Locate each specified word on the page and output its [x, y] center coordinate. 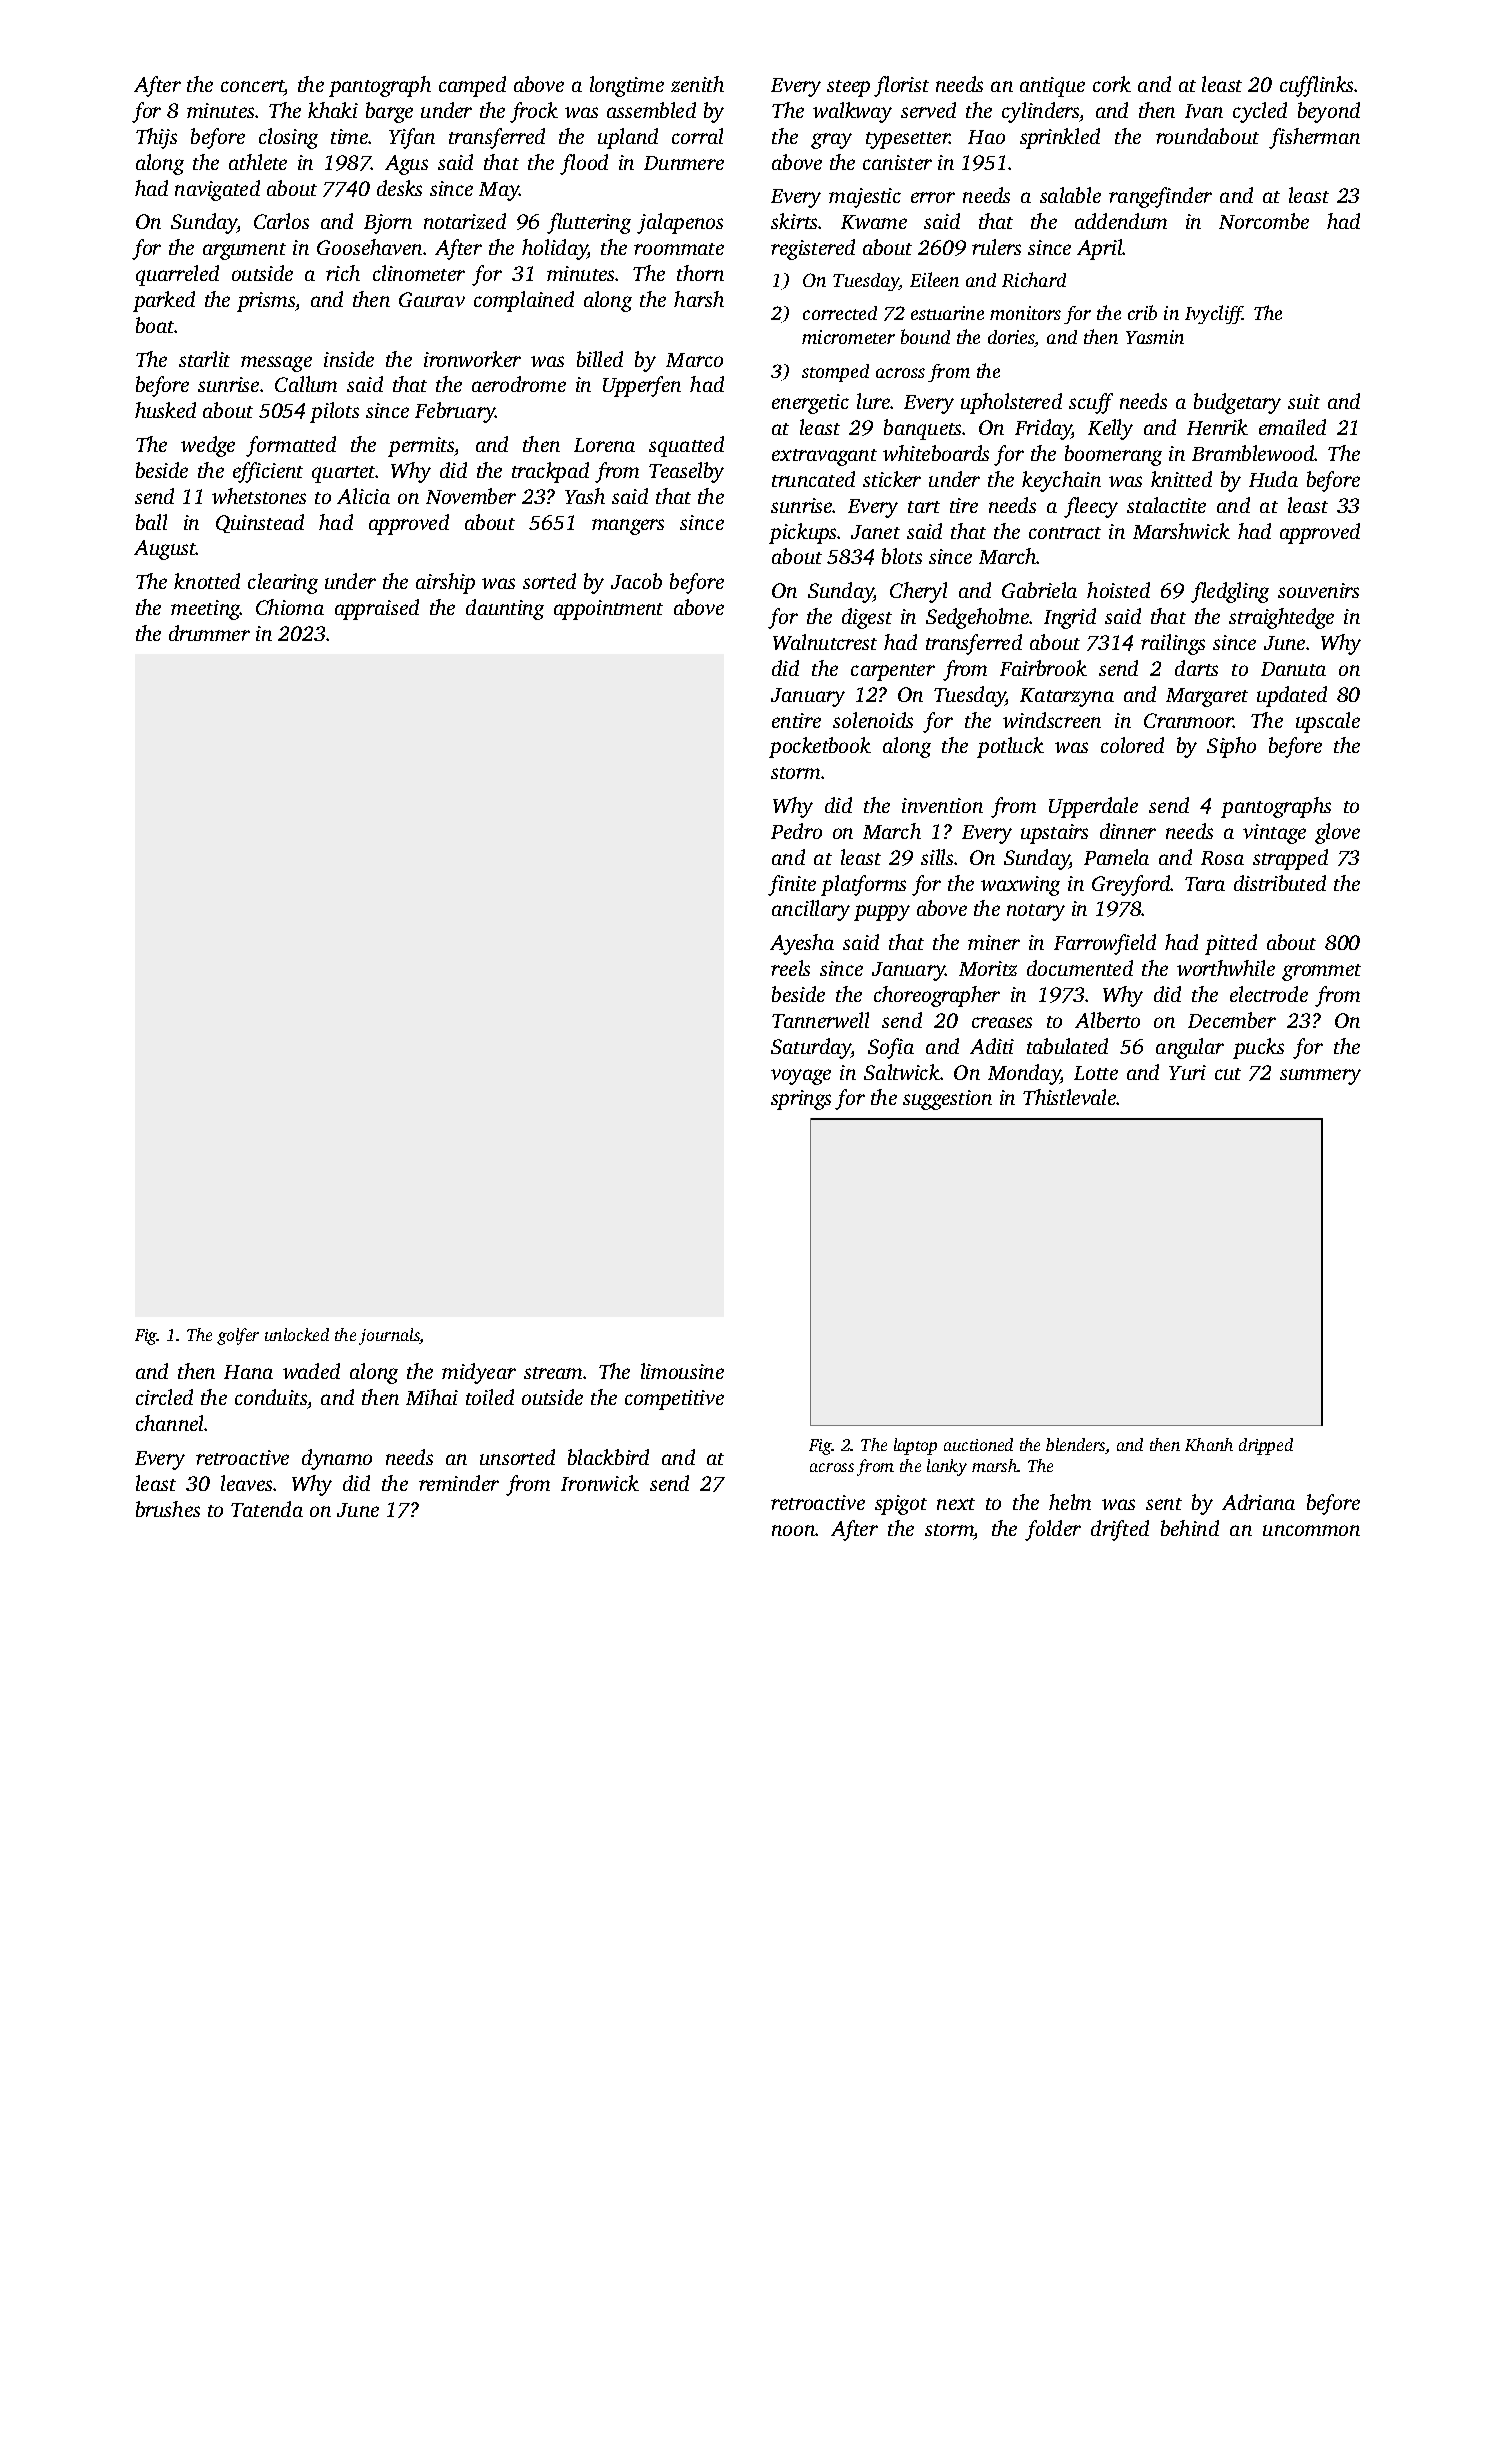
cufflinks [1317, 86]
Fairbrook [1043, 668]
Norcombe [1264, 221]
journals [389, 1336]
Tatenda [267, 1509]
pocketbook [820, 747]
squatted [686, 446]
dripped [1266, 1446]
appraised [377, 609]
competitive [674, 1400]
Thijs [156, 138]
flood [584, 164]
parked [164, 301]
